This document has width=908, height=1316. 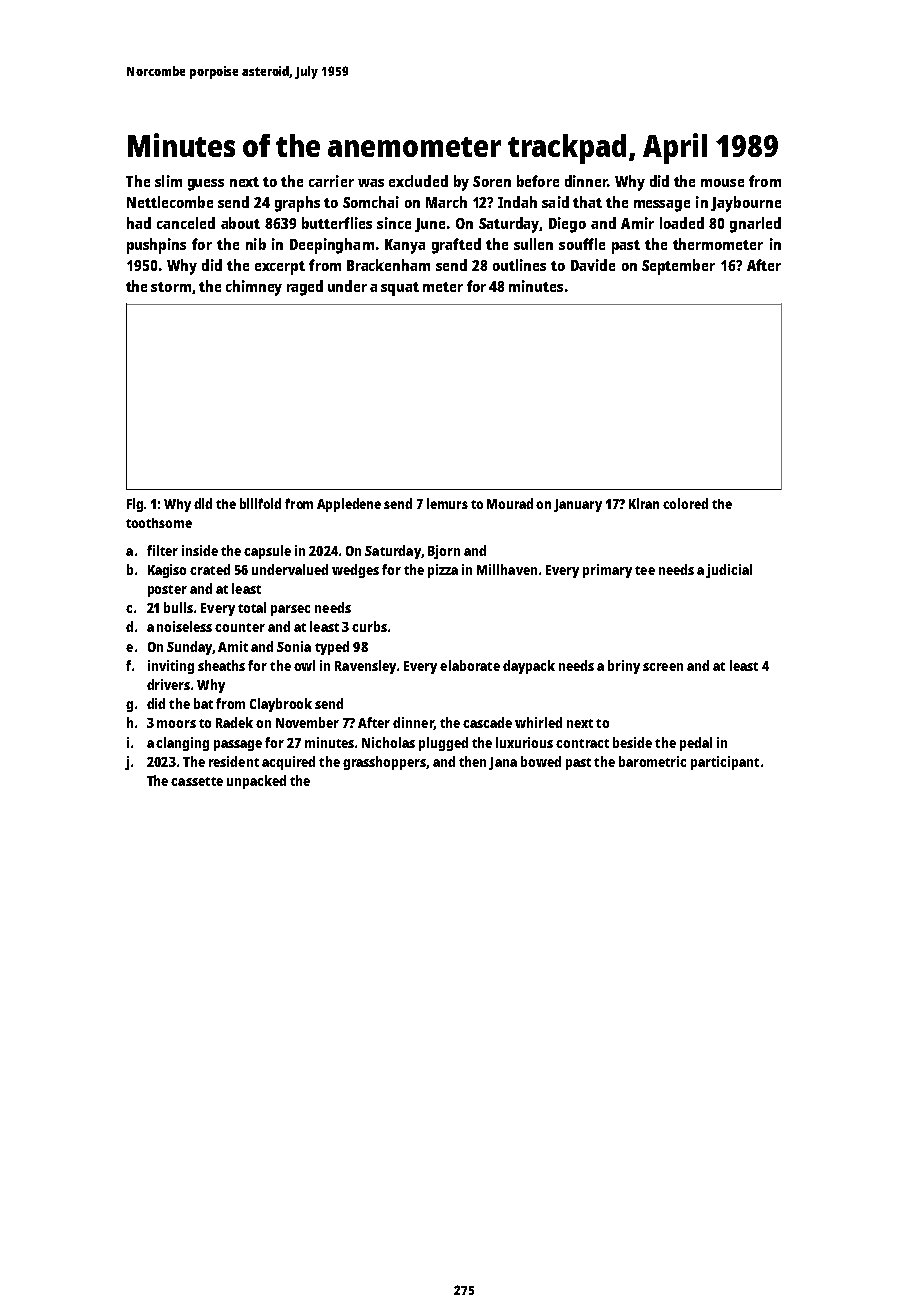 What do you see at coordinates (541, 761) in the document?
I see `bowed` at bounding box center [541, 761].
